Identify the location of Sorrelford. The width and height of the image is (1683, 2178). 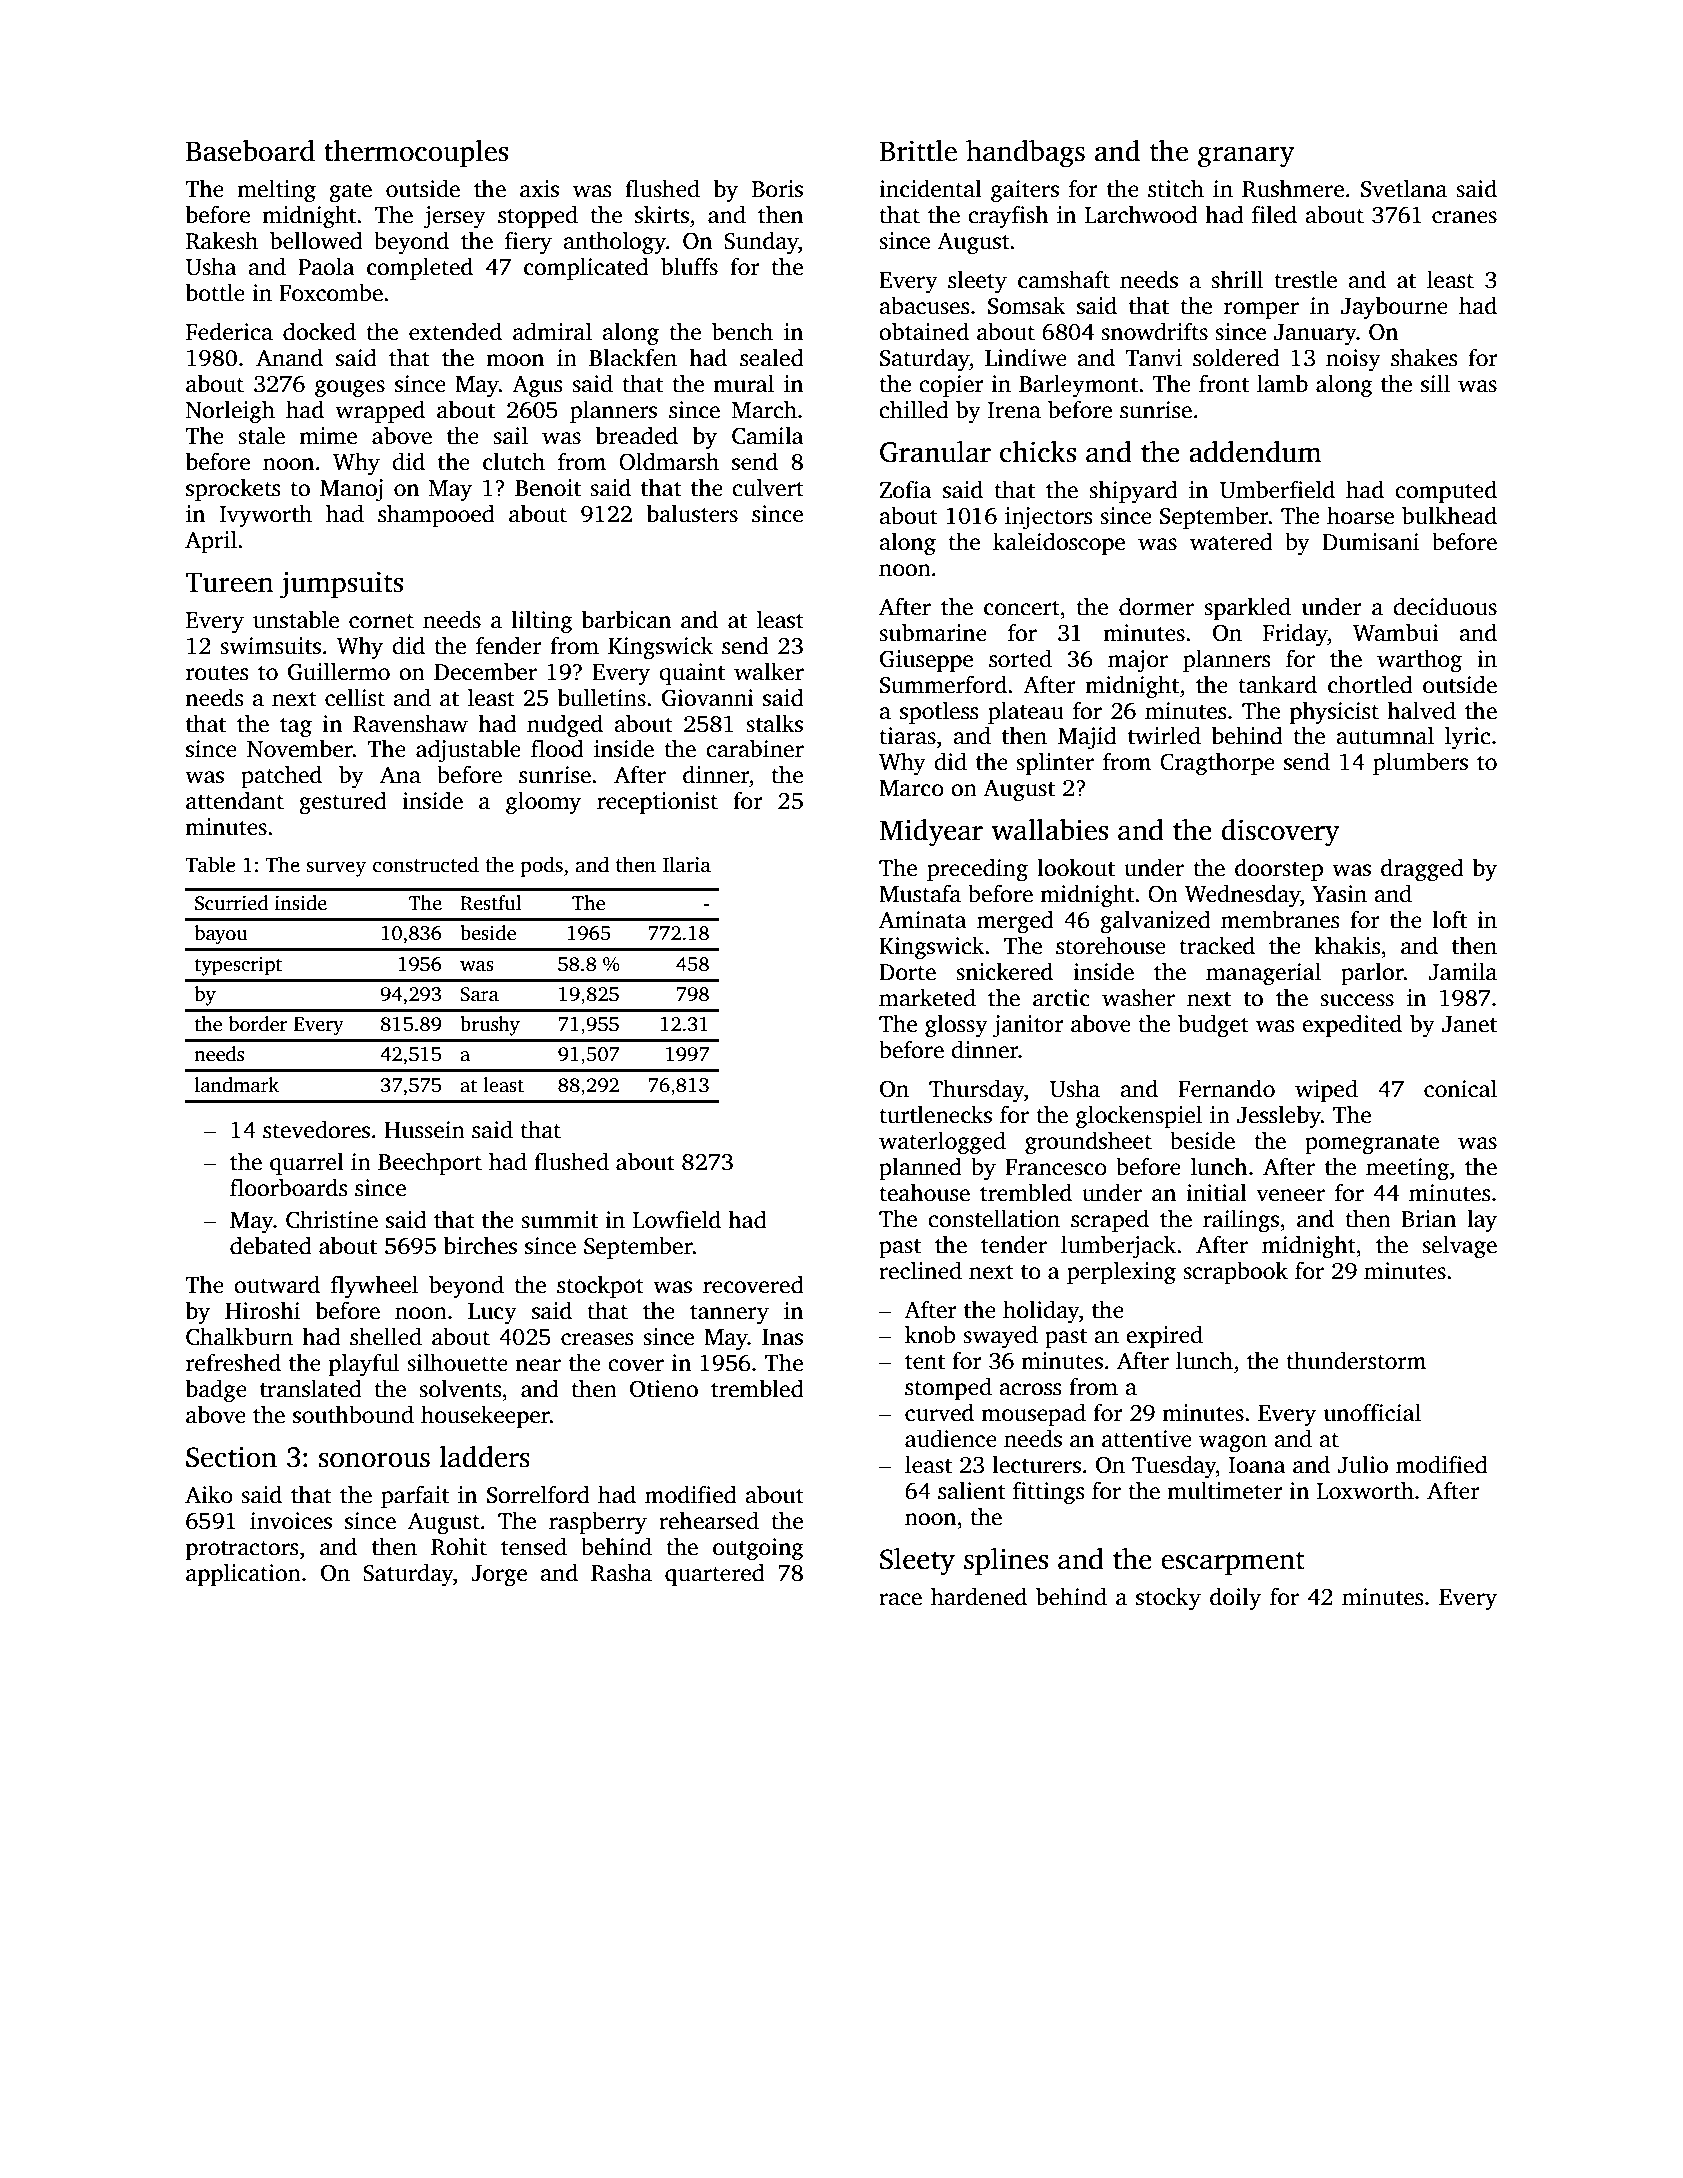
(538, 1494).
